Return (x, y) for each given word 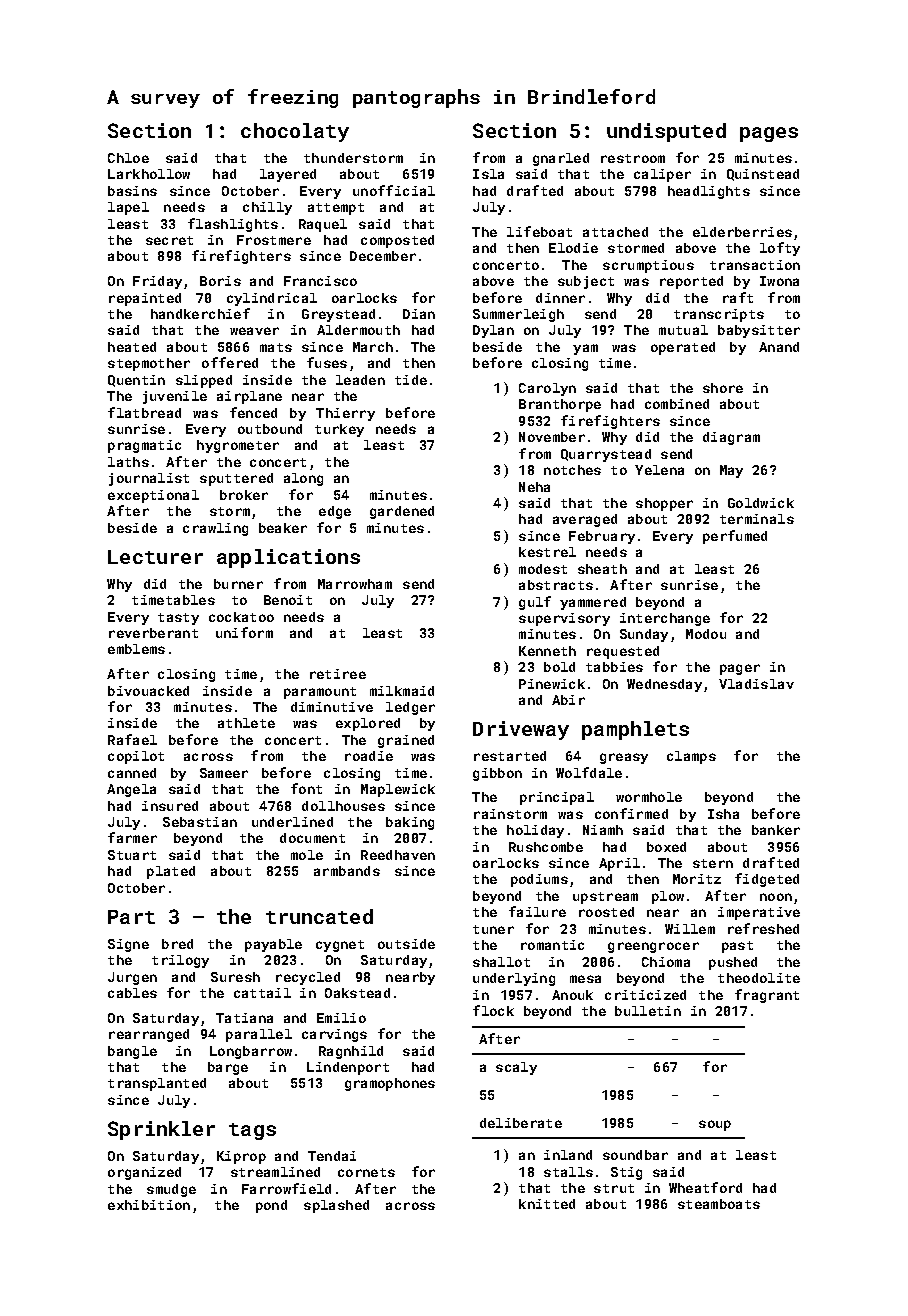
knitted (547, 1204)
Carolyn (547, 389)
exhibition (149, 1205)
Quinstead (763, 175)
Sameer (224, 773)
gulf (535, 603)
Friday (157, 282)
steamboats (719, 1204)
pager (740, 669)
